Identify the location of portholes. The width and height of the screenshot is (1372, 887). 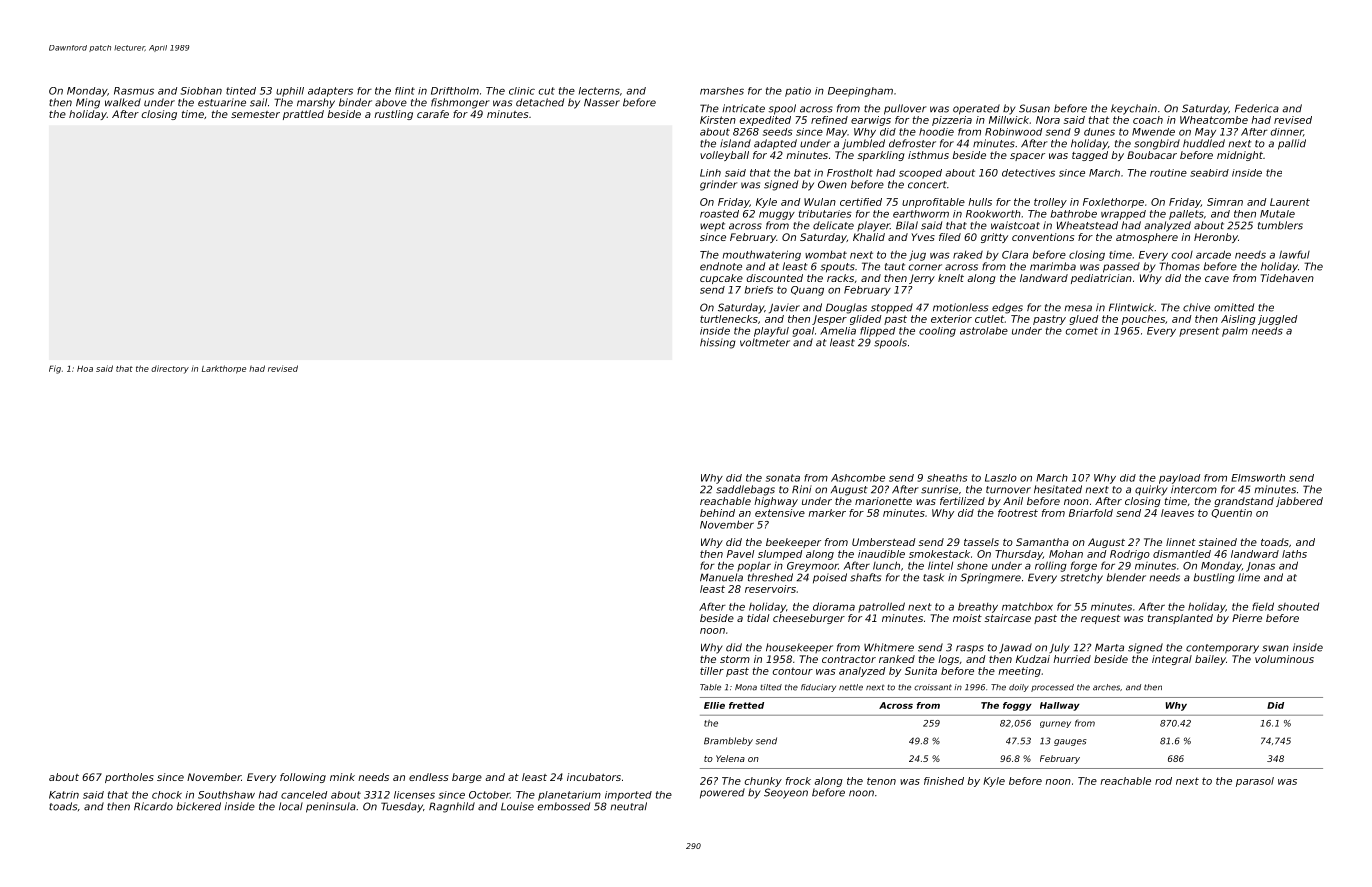
(129, 778).
